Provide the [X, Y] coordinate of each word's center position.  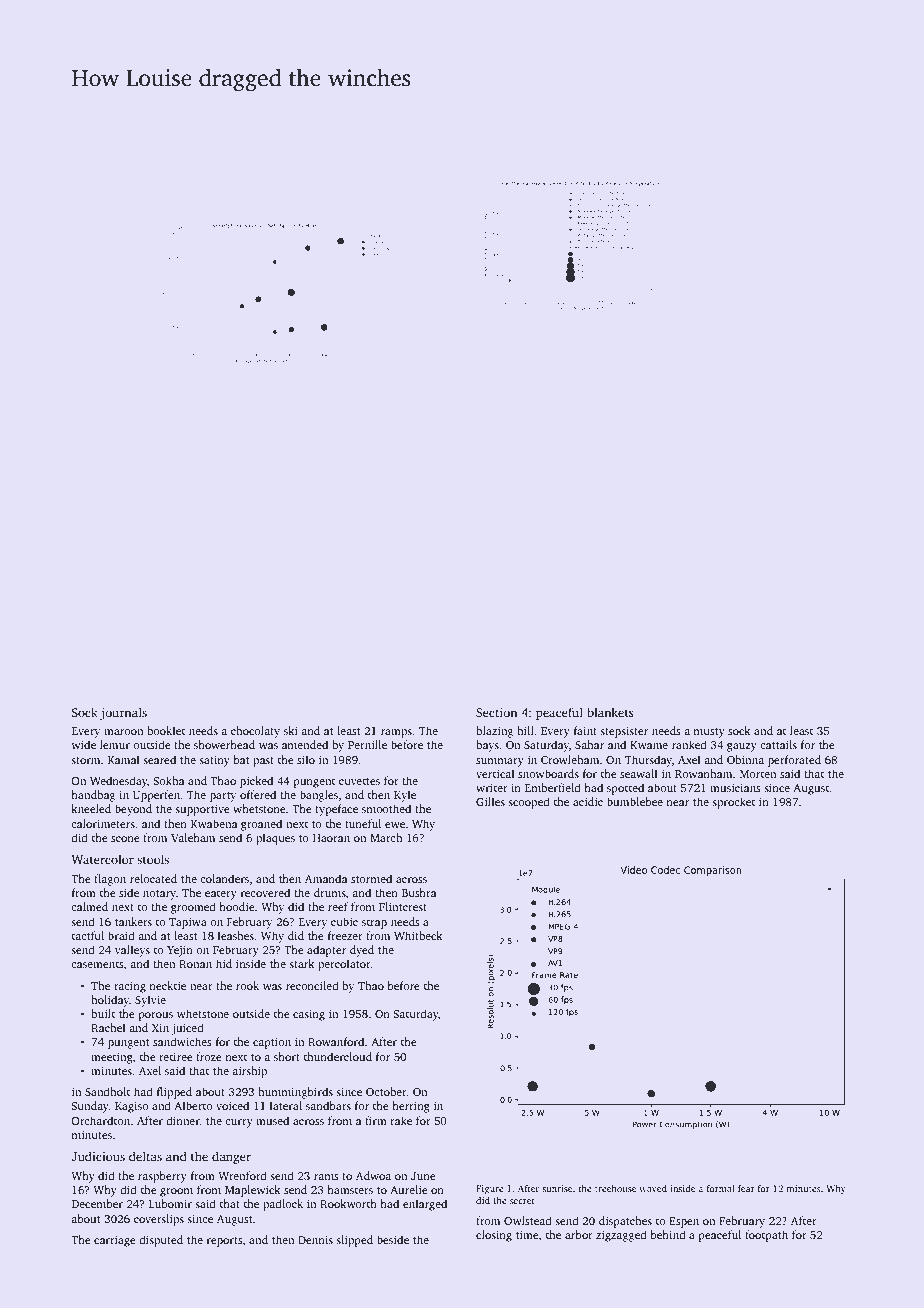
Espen [684, 1222]
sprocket [733, 803]
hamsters [350, 1189]
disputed [161, 1241]
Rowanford [336, 1041]
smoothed [386, 808]
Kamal [124, 759]
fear [746, 1188]
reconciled [312, 985]
